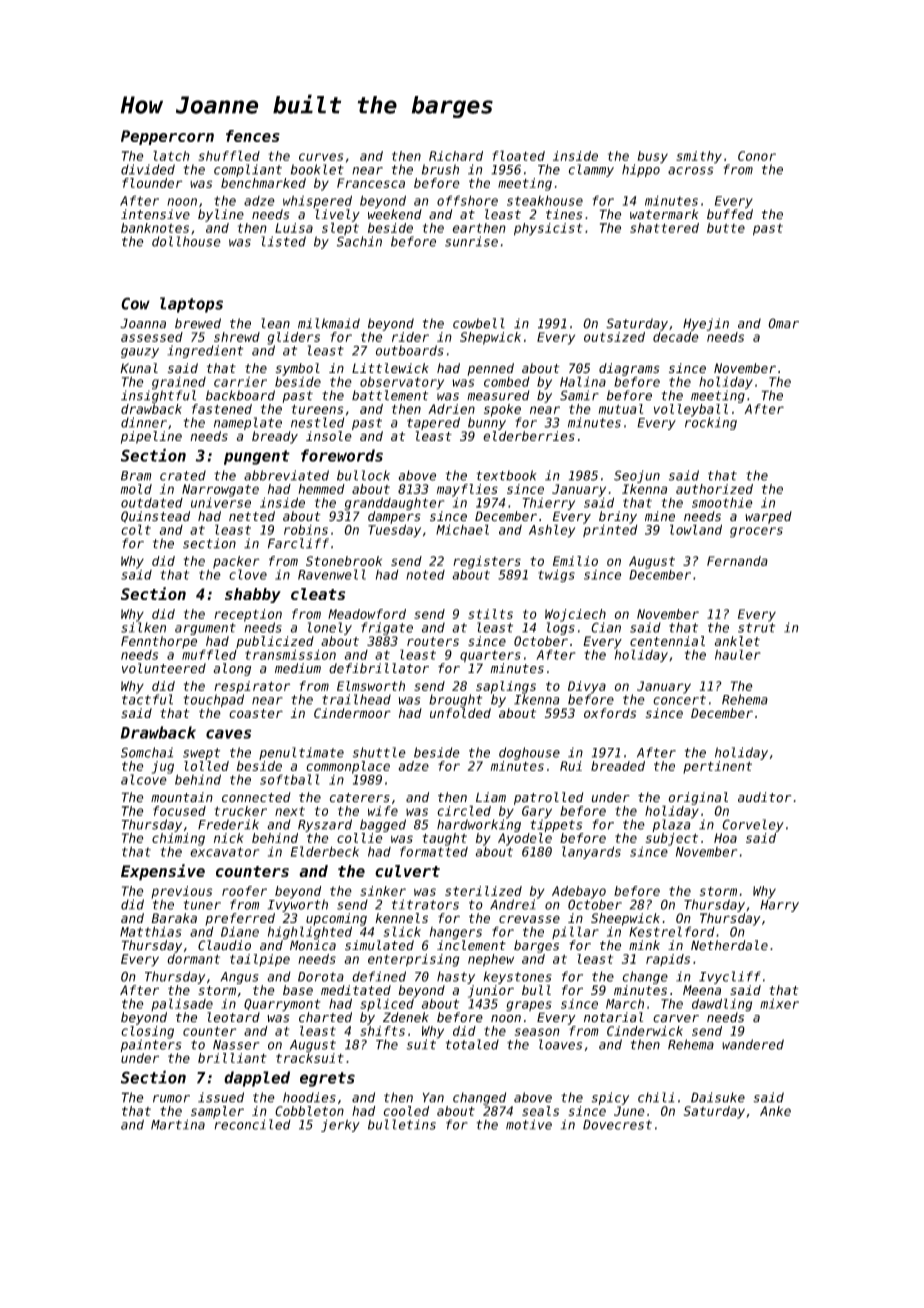 This image has height=1308, width=924. Describe the element at coordinates (433, 423) in the image. I see `tapered` at that location.
